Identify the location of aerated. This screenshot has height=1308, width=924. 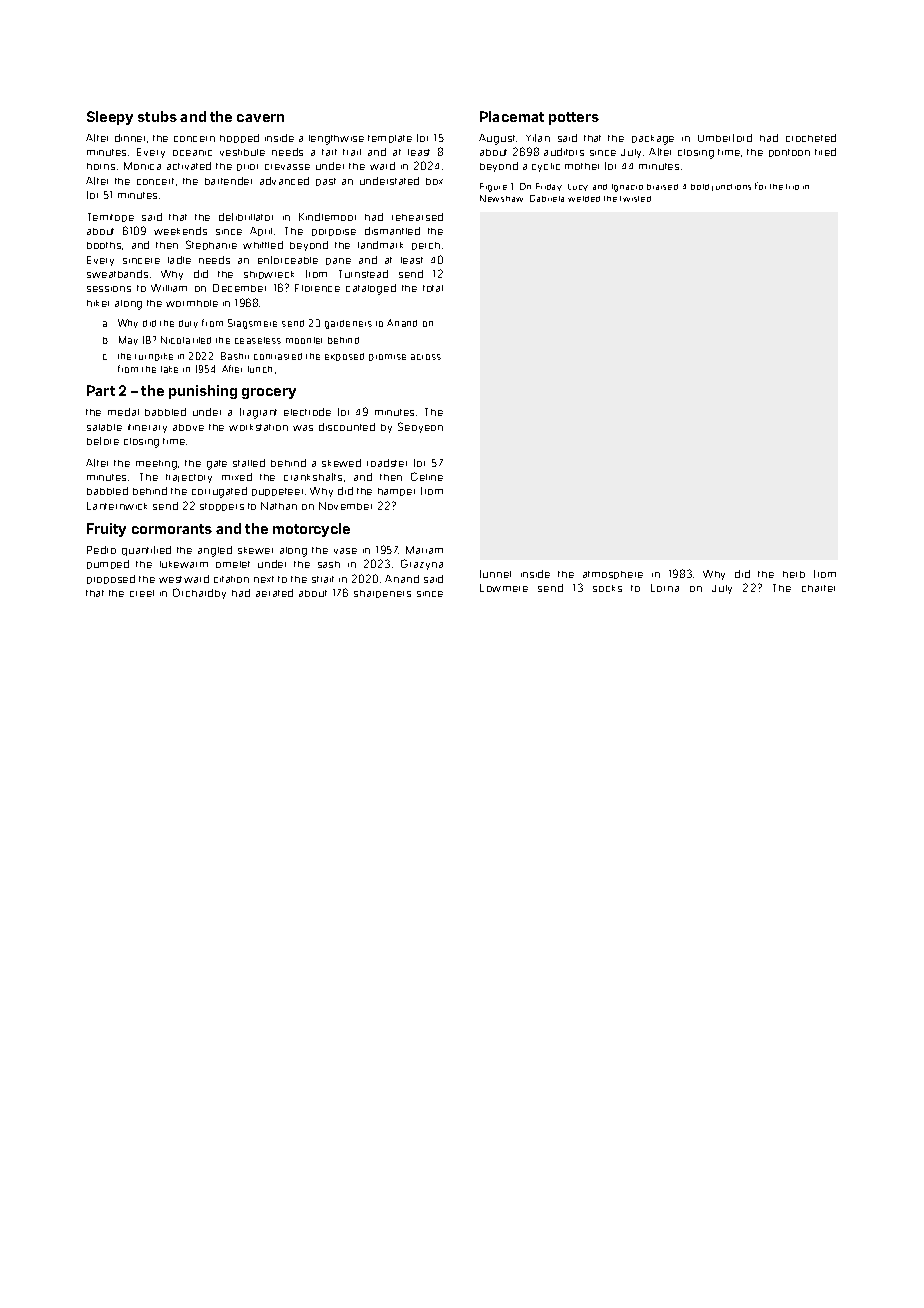
(274, 593).
